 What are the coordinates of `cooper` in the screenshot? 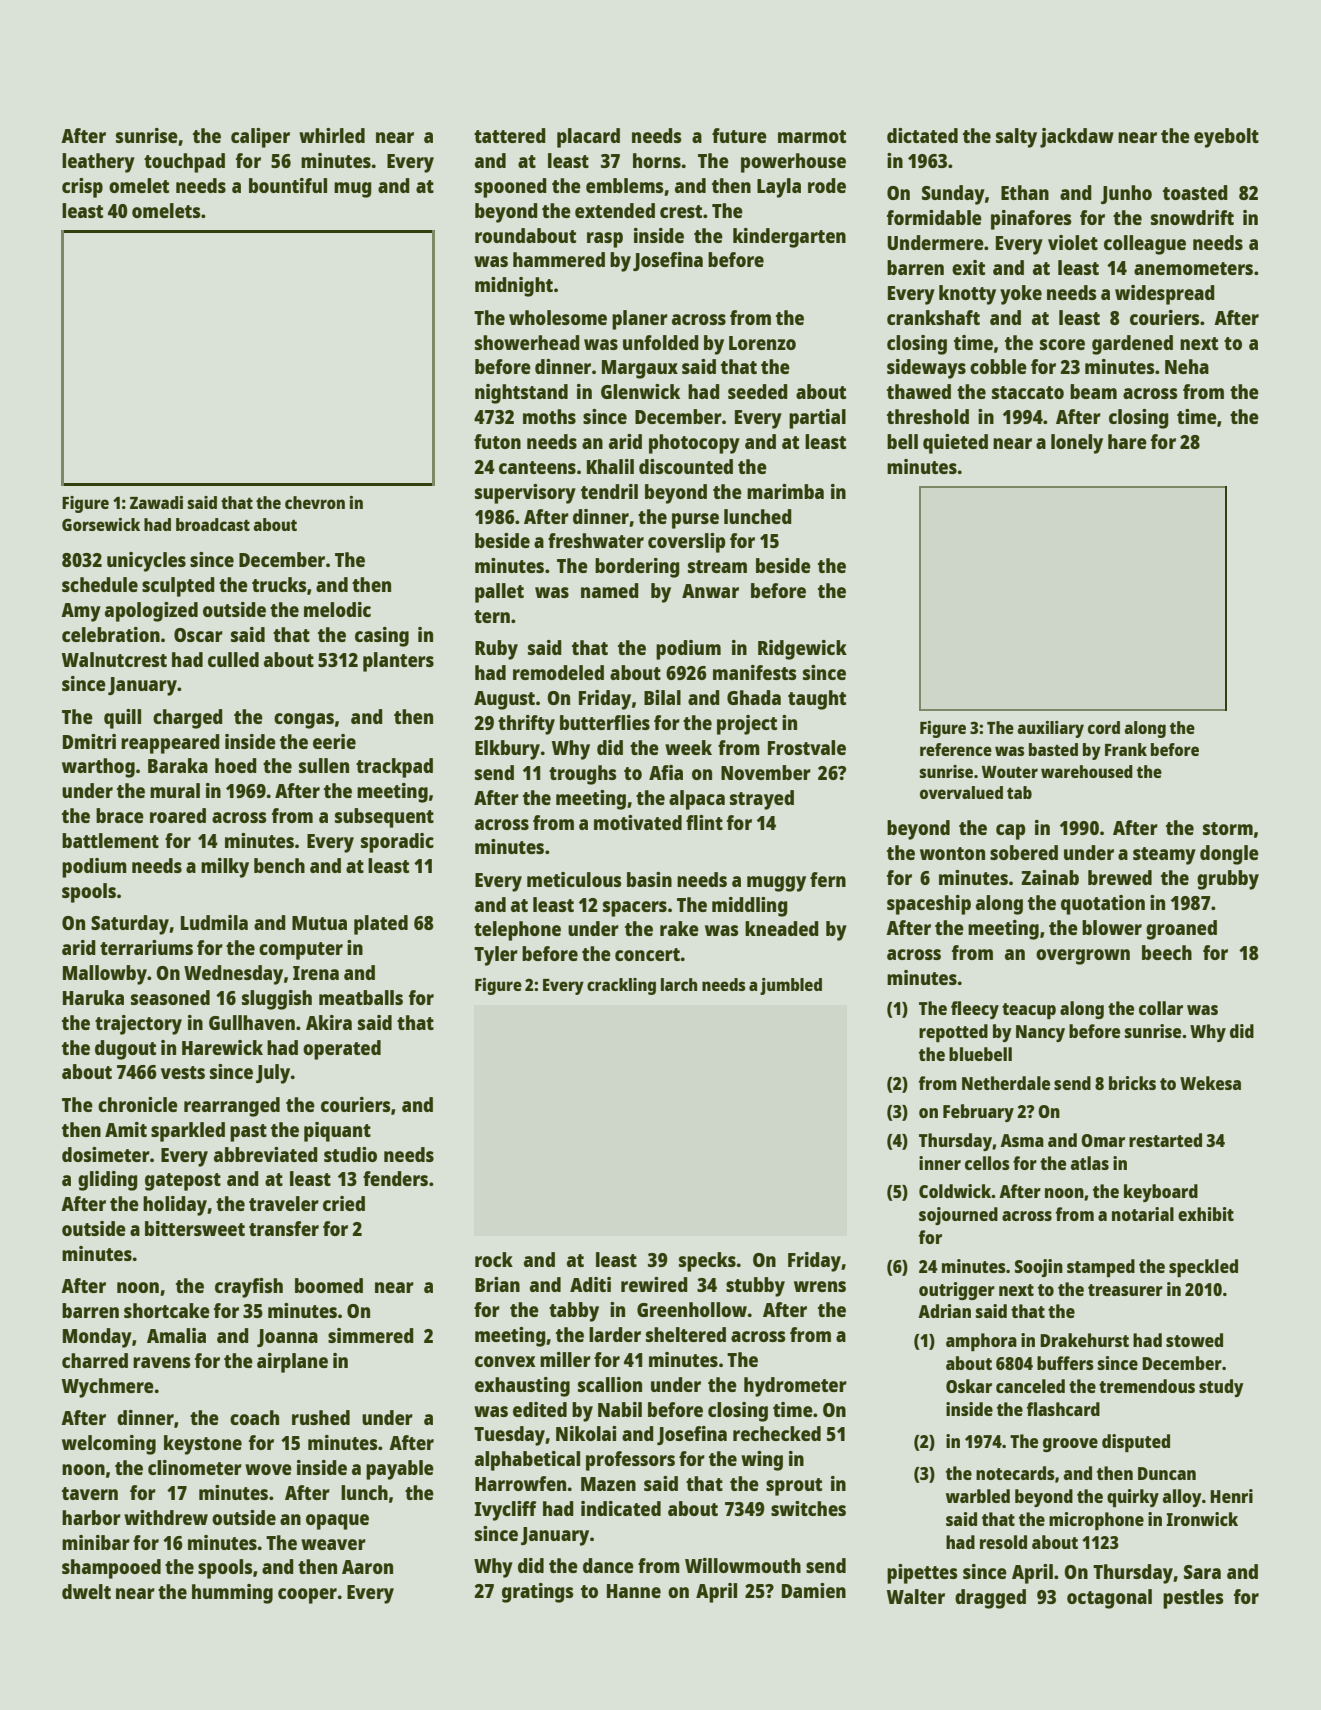 It's located at (307, 1596).
